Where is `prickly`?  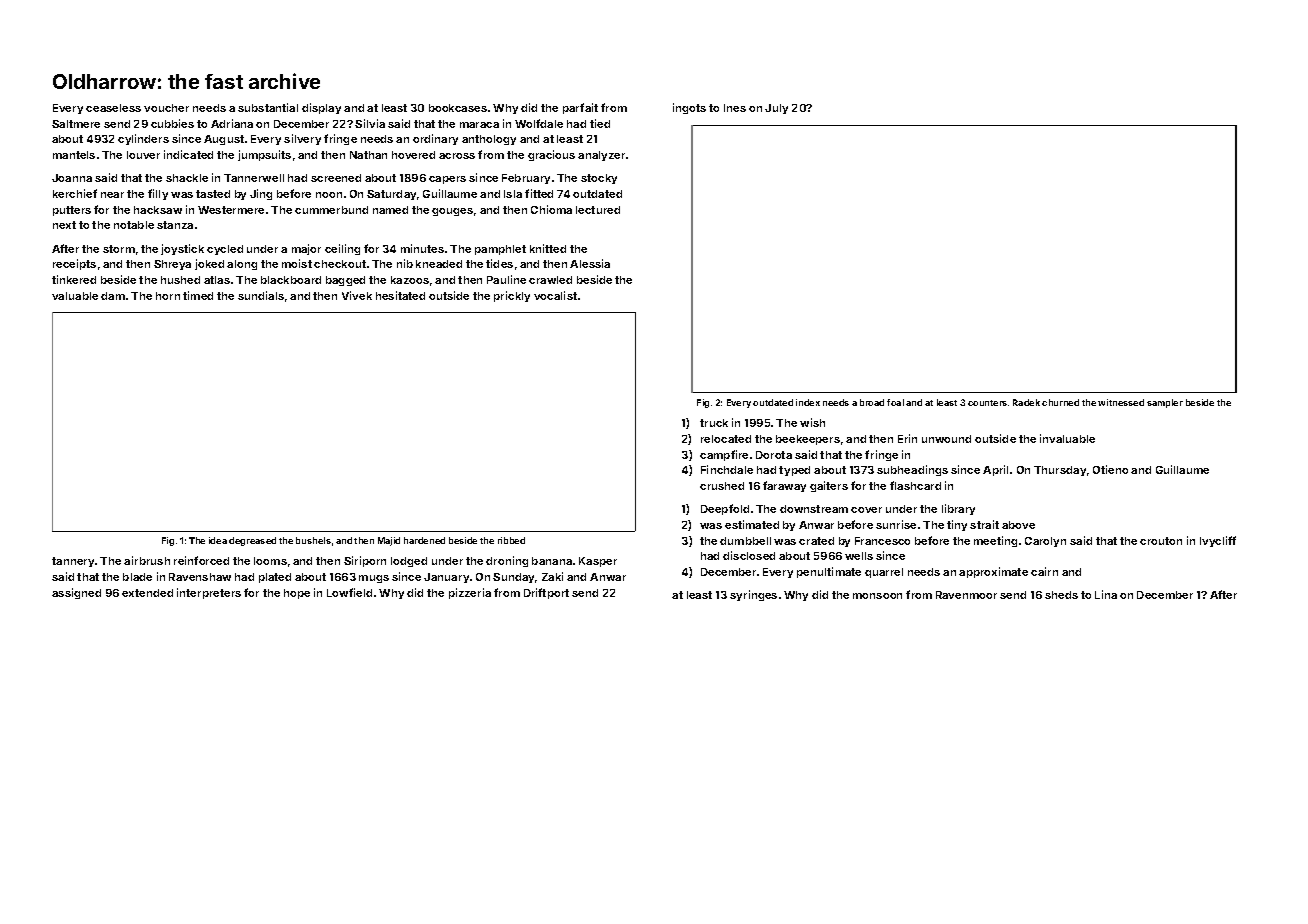
prickly is located at coordinates (512, 296).
